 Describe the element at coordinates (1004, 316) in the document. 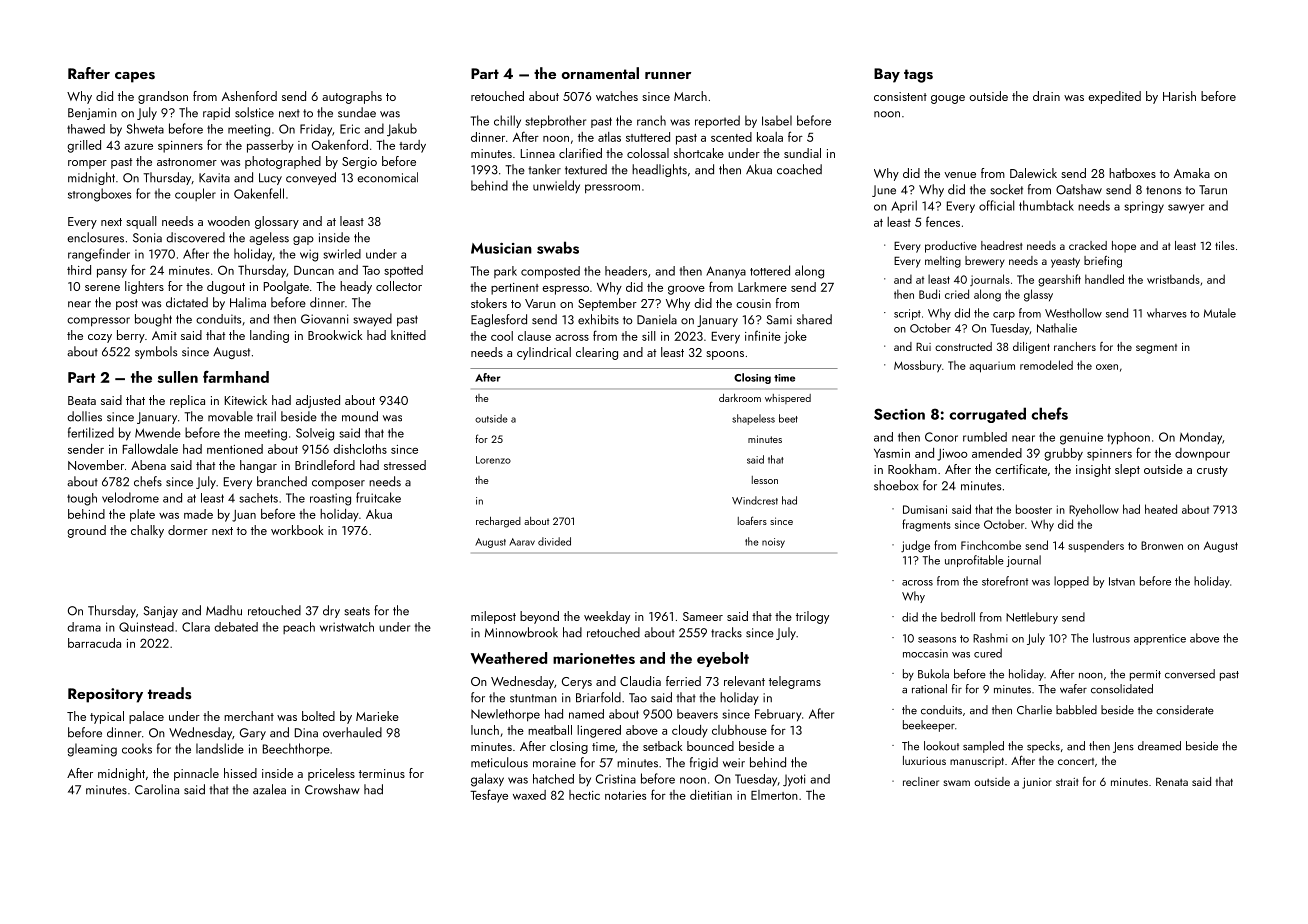

I see `carp` at that location.
